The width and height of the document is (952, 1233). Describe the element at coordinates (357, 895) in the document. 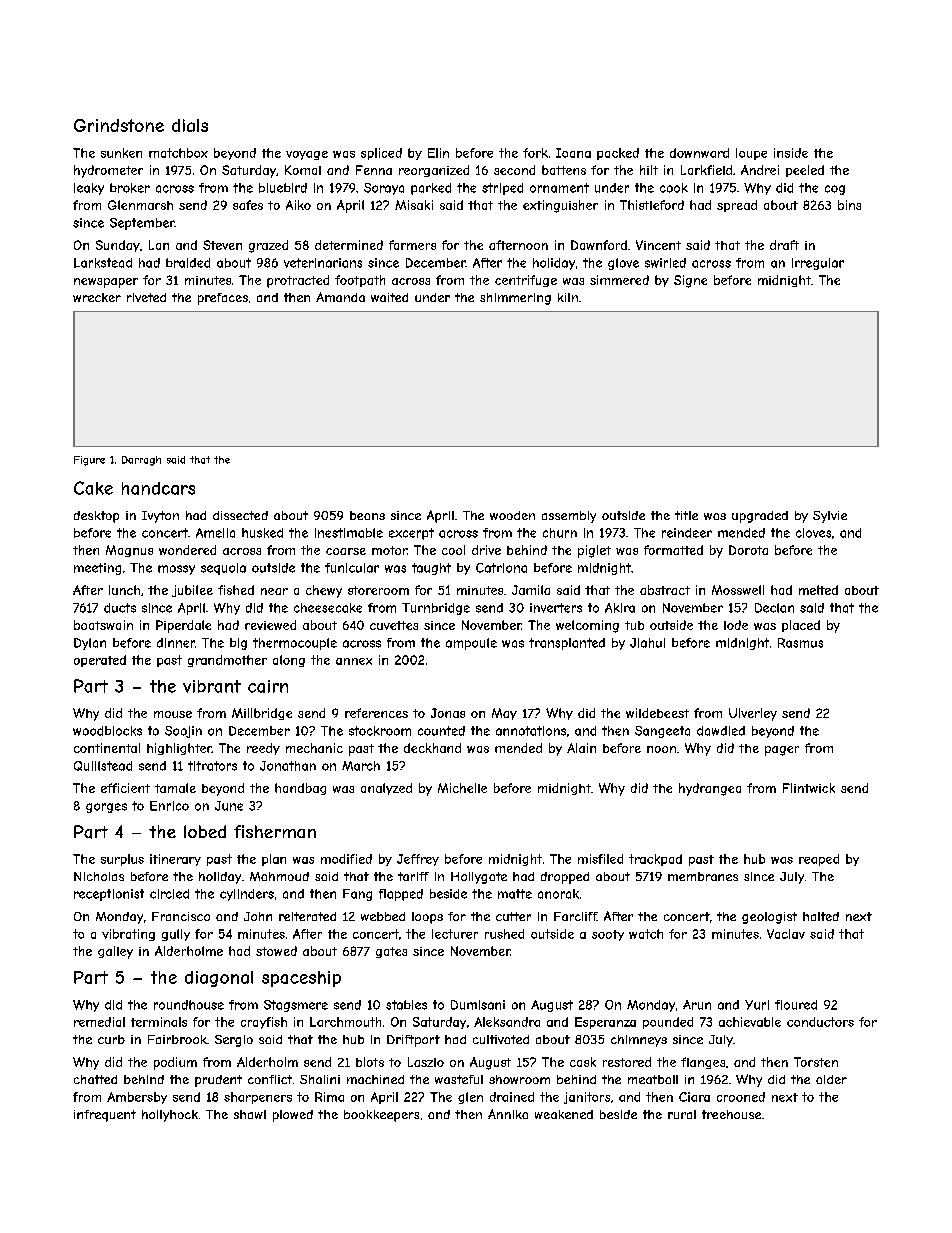

I see `Fang` at that location.
